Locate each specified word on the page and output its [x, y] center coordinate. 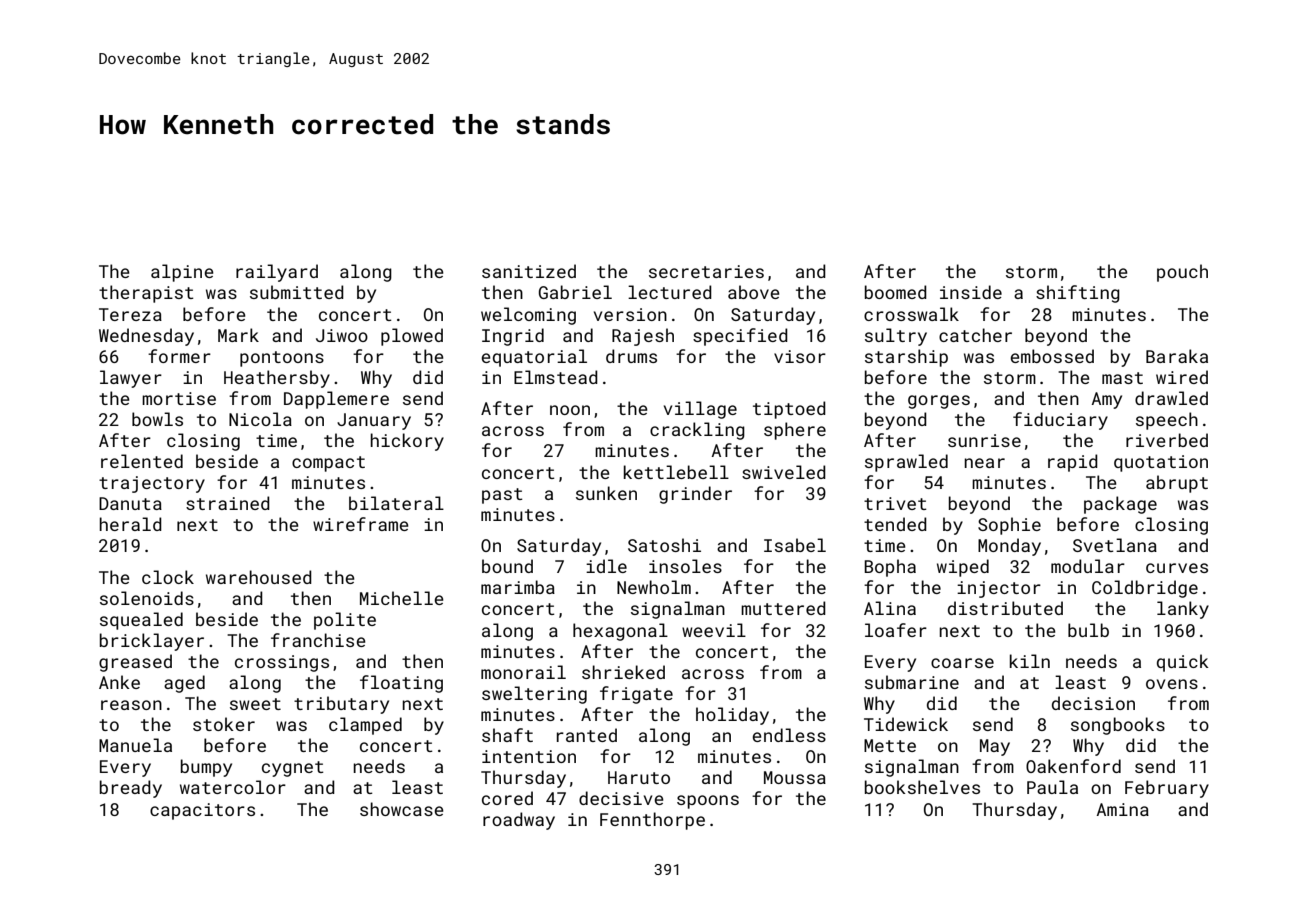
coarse [962, 663]
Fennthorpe [652, 821]
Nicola [260, 419]
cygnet [293, 769]
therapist [146, 294]
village [700, 410]
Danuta [130, 503]
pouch [1182, 273]
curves [1177, 568]
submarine [912, 682]
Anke [119, 682]
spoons [708, 802]
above [754, 292]
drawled [1171, 398]
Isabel [795, 545]
